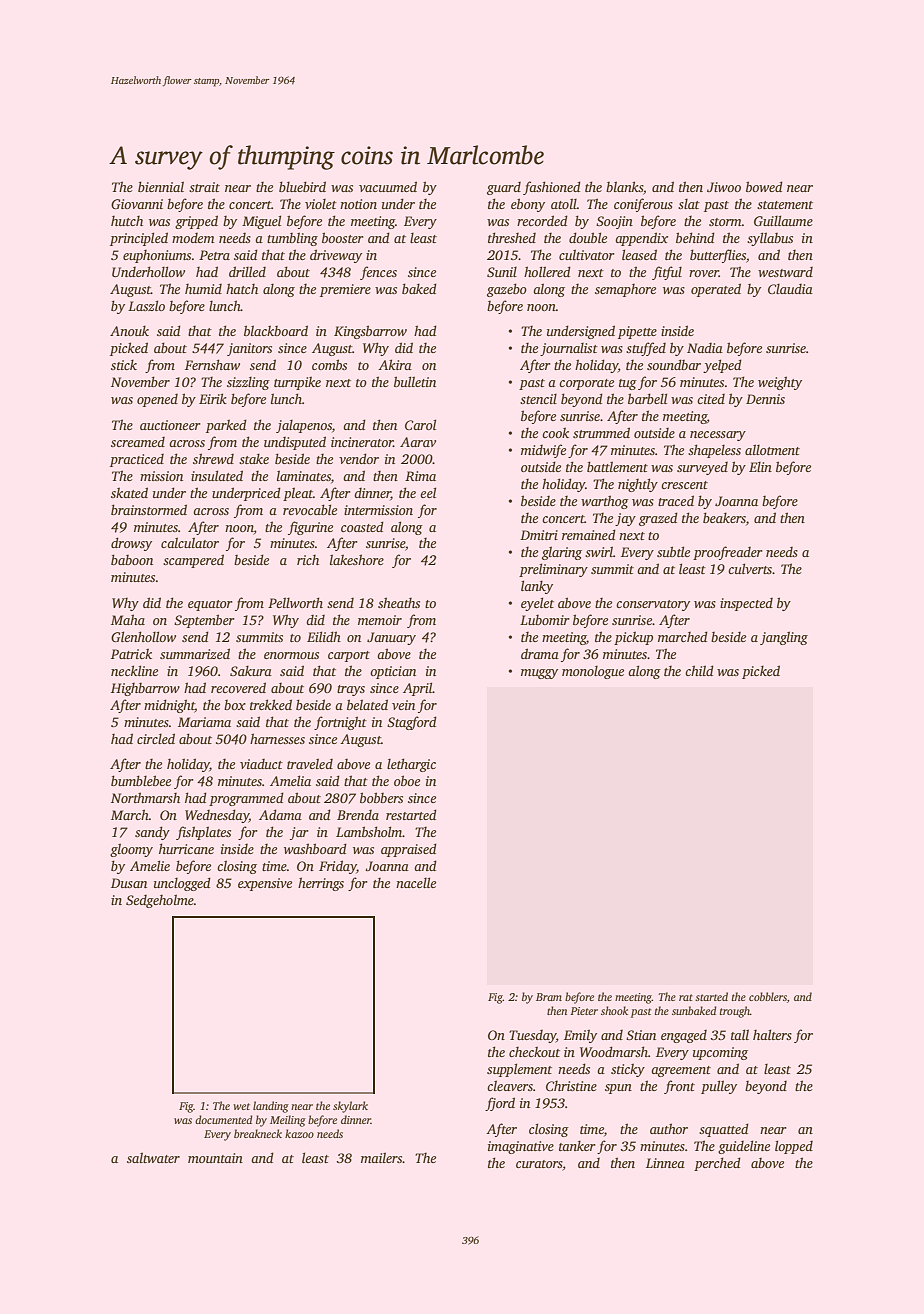 This image has height=1314, width=924. I want to click on cobblers, so click(768, 996).
